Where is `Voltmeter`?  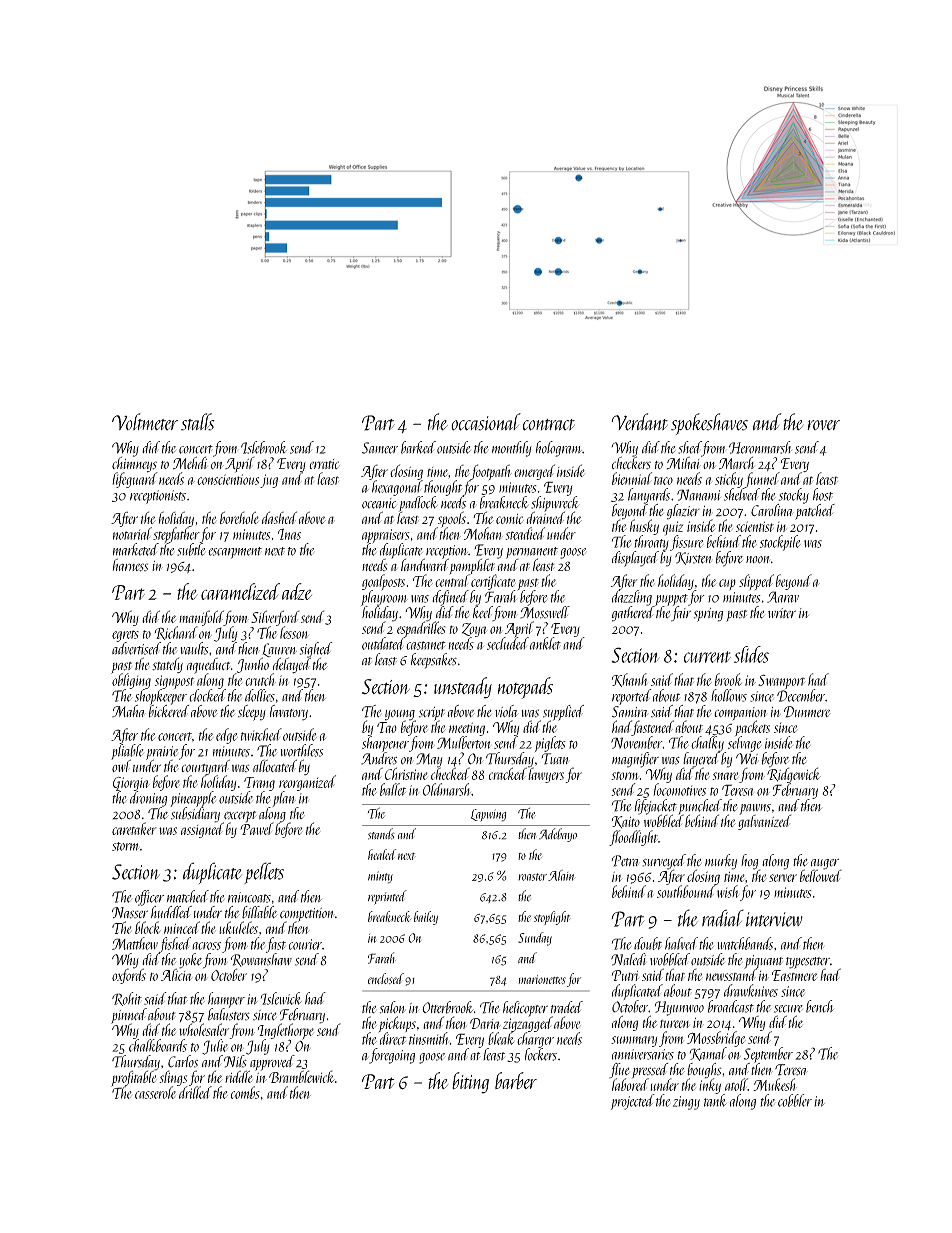
Voltmeter is located at coordinates (145, 421).
